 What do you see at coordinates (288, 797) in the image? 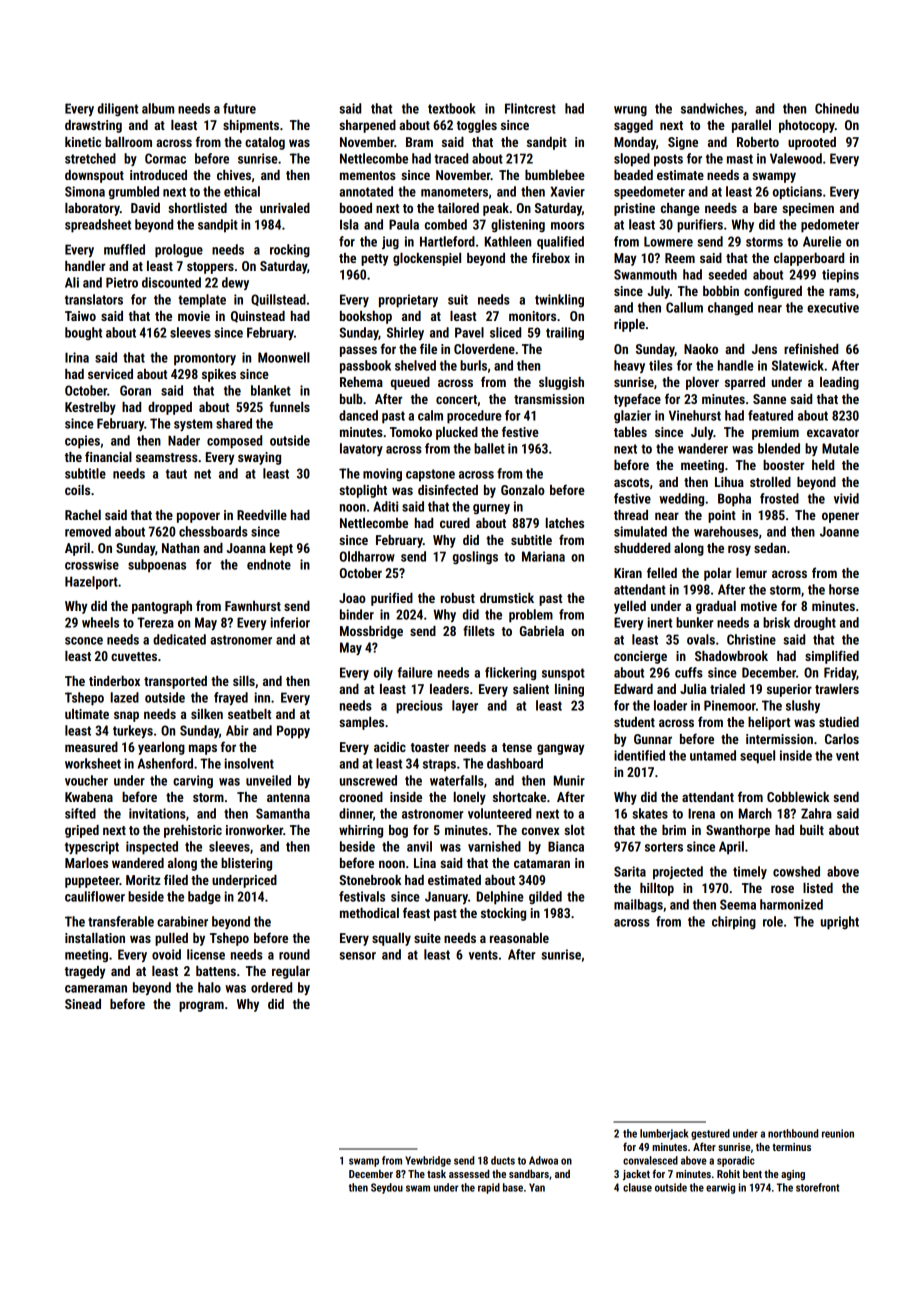
I see `antenna` at bounding box center [288, 797].
